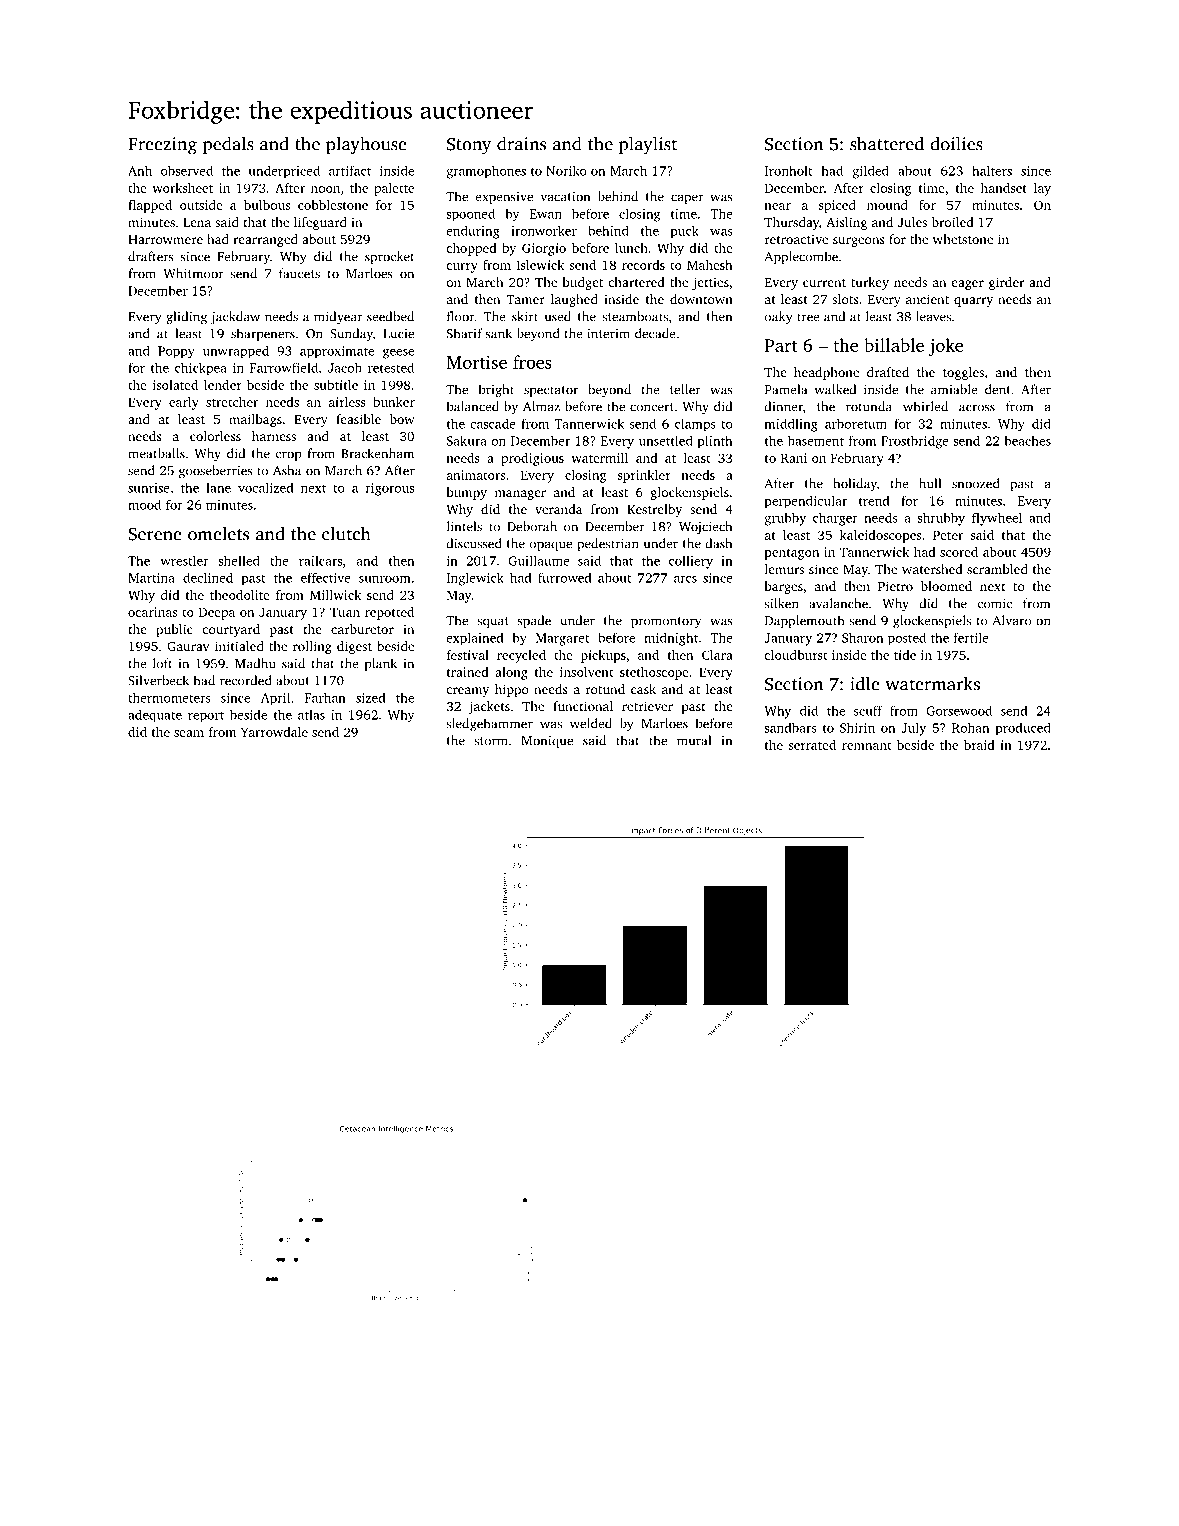 The image size is (1179, 1526). What do you see at coordinates (493, 423) in the screenshot?
I see `cascade` at bounding box center [493, 423].
